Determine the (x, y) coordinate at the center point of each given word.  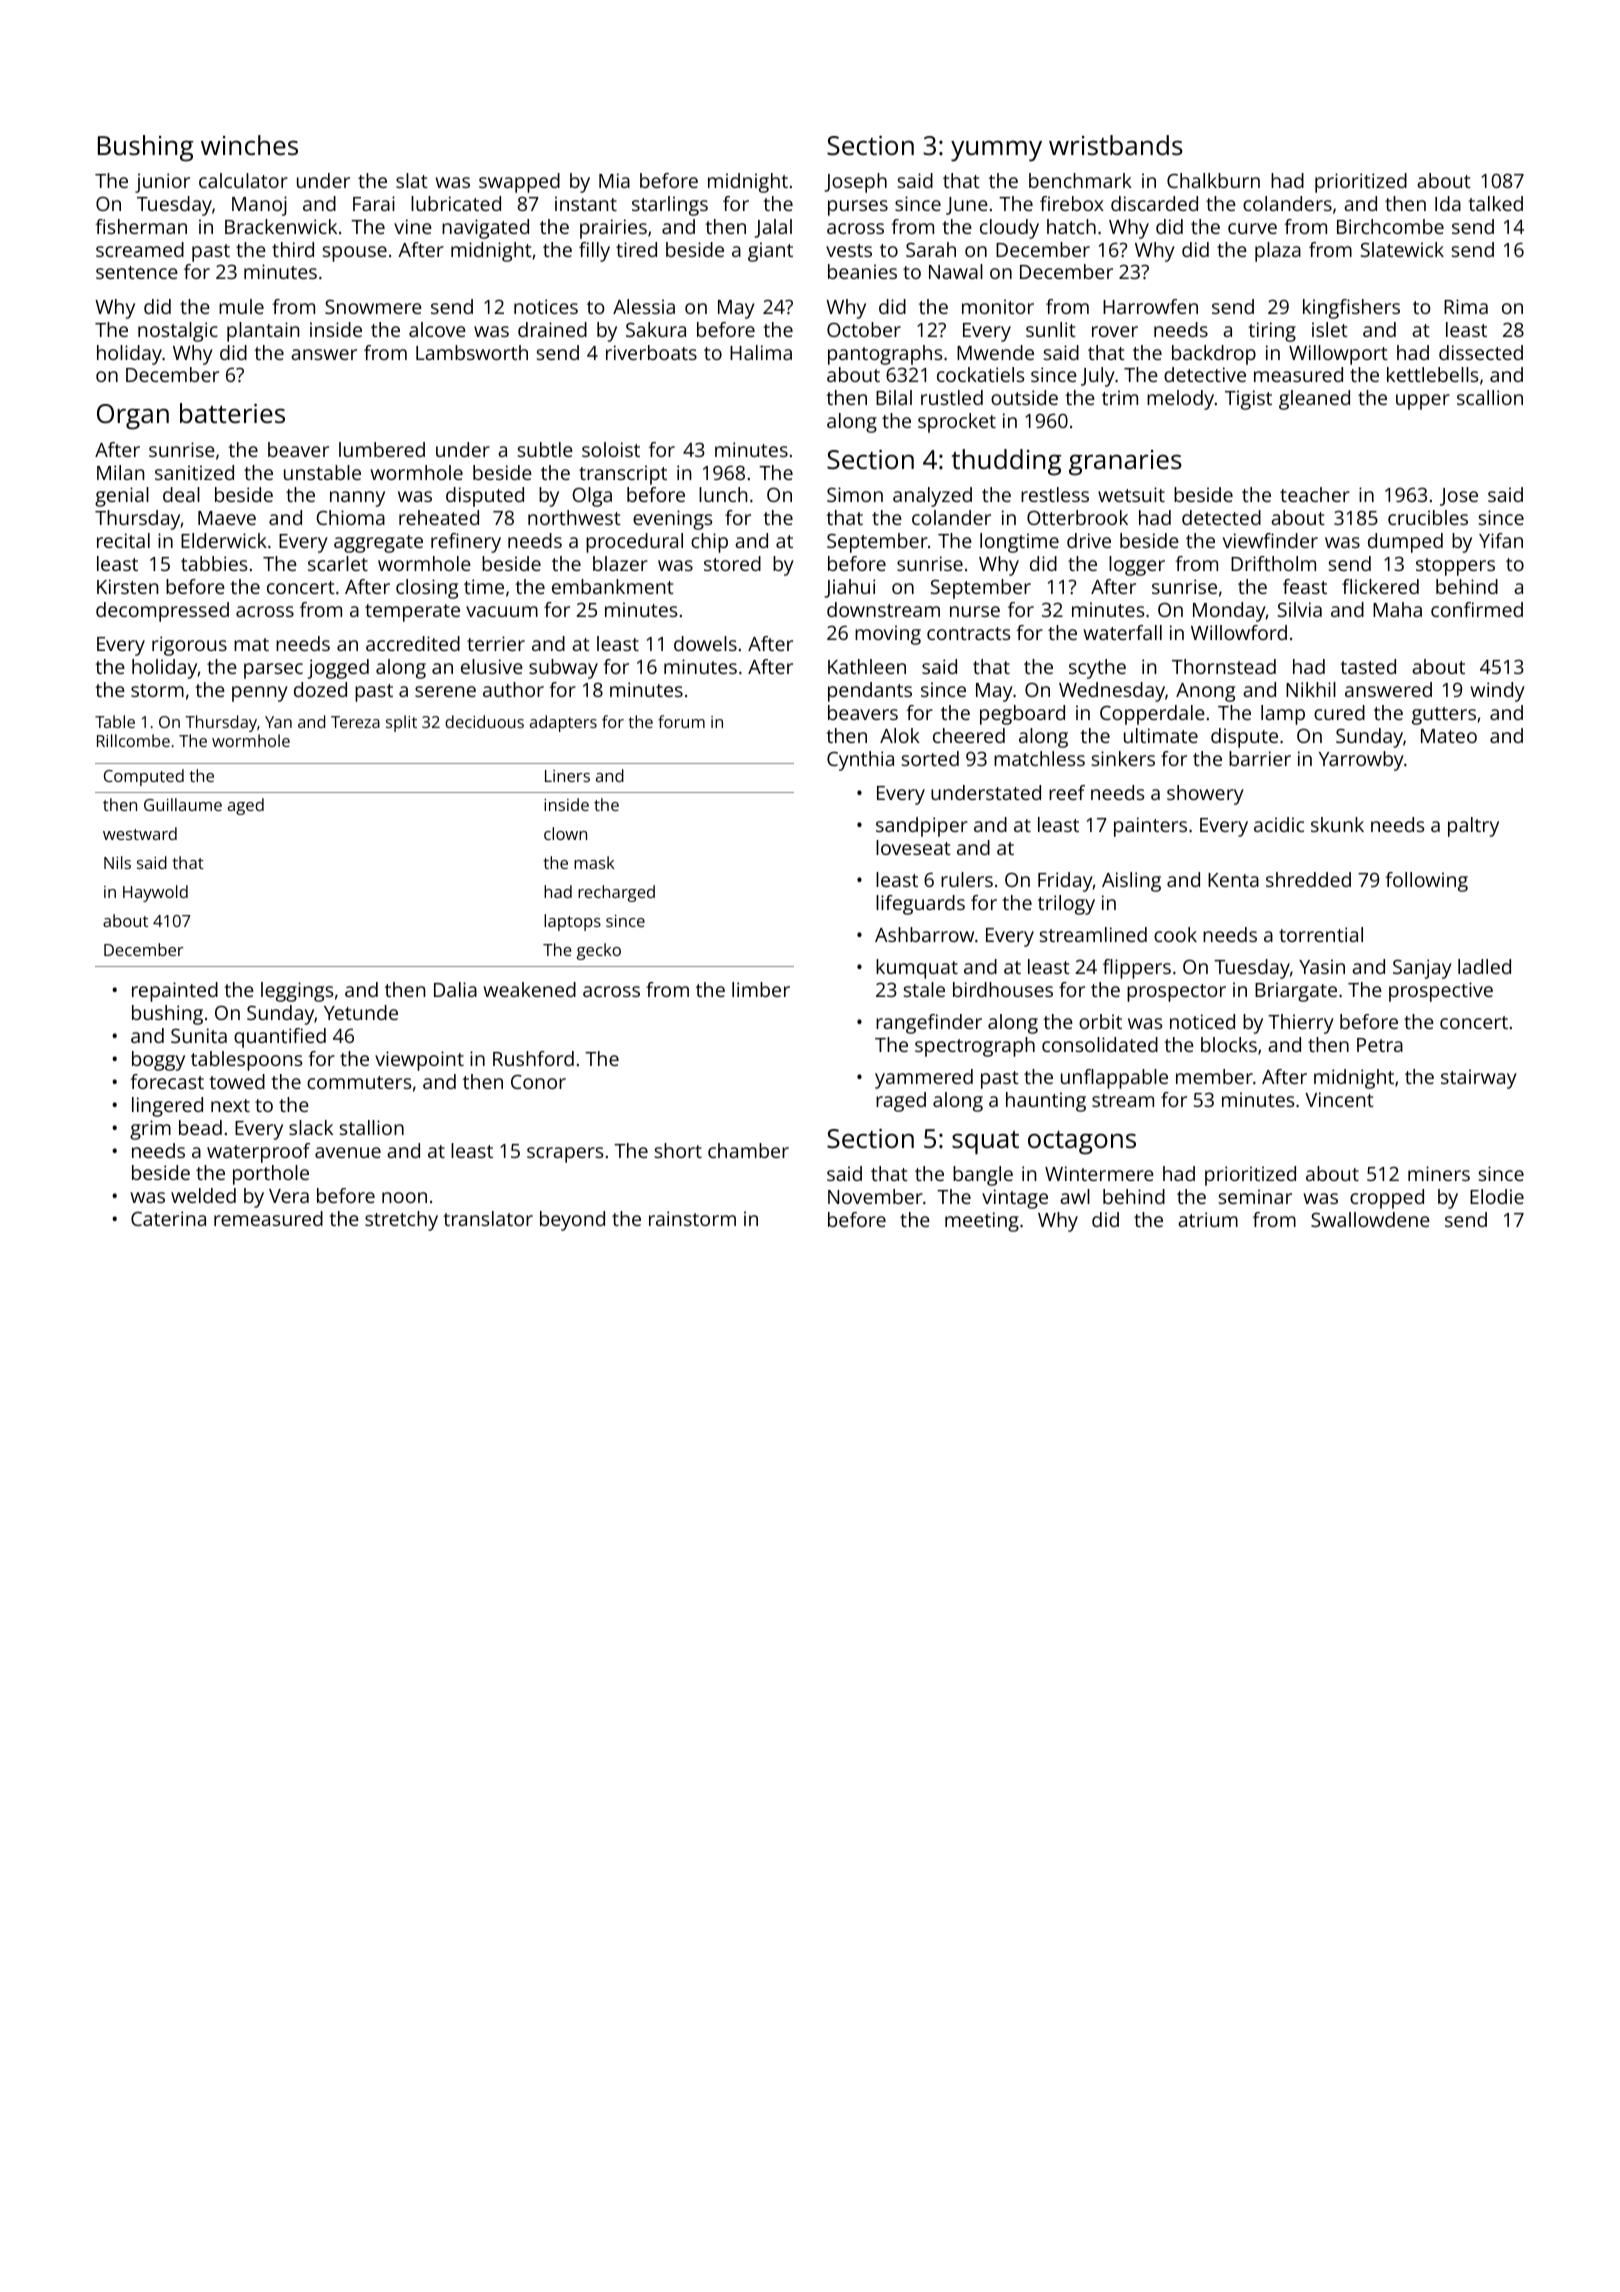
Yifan (1501, 540)
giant (770, 252)
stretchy (401, 1221)
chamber (748, 1150)
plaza (1278, 252)
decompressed (162, 612)
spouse (355, 254)
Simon (855, 494)
